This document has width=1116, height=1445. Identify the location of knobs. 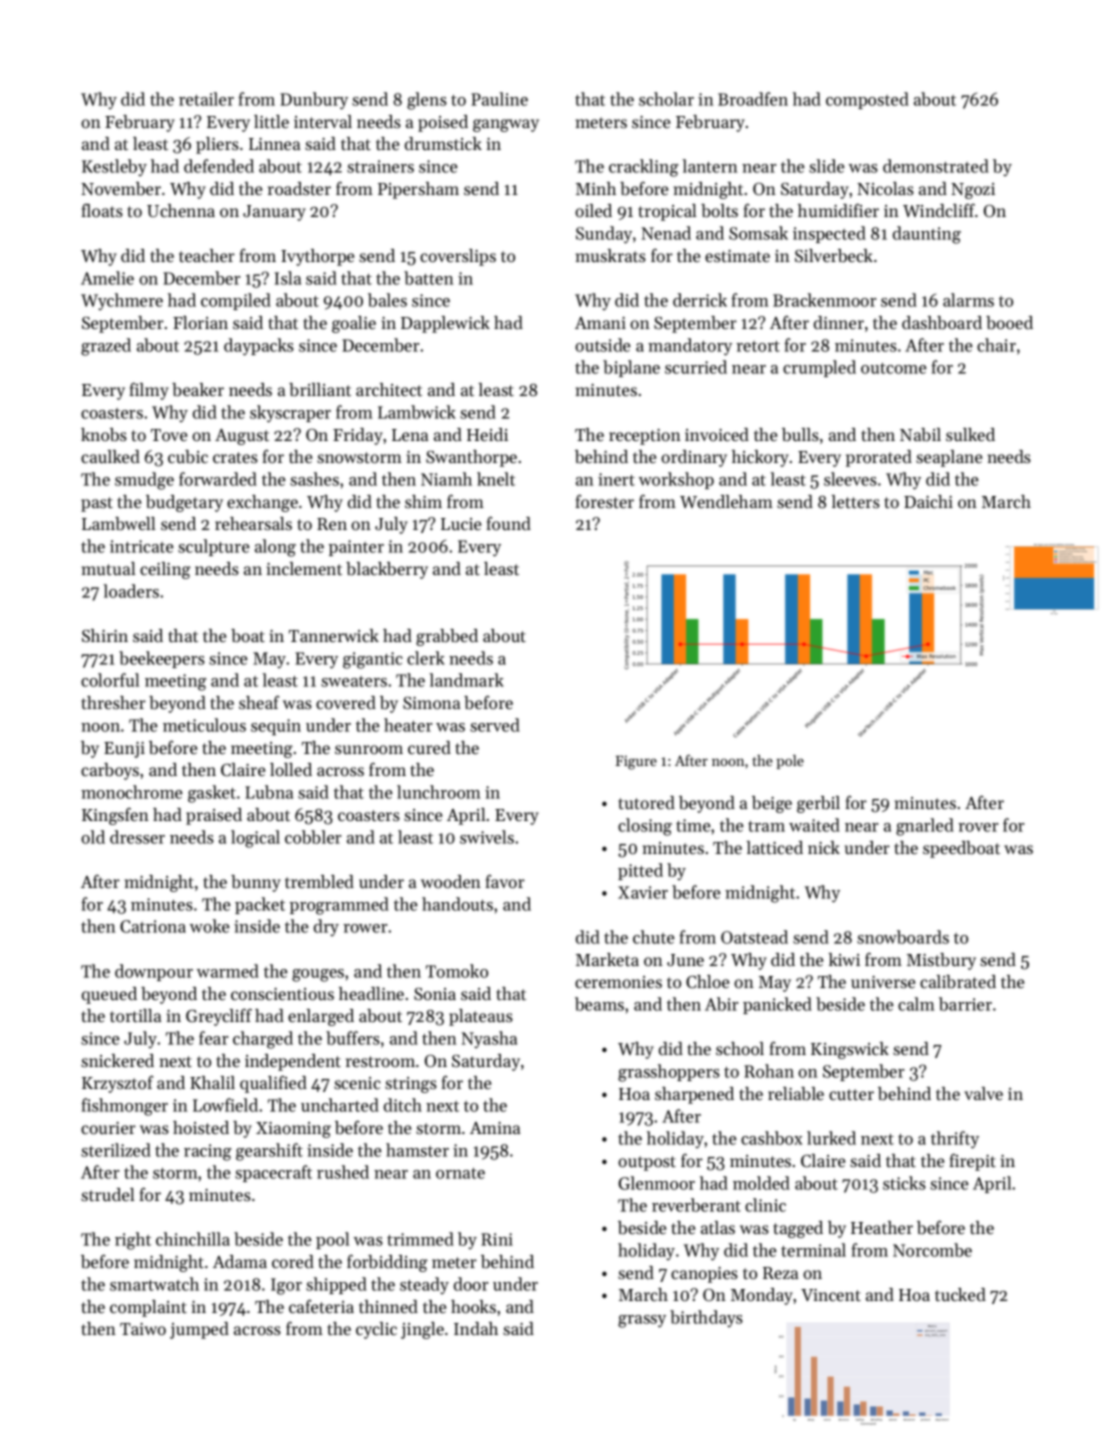
(104, 434).
